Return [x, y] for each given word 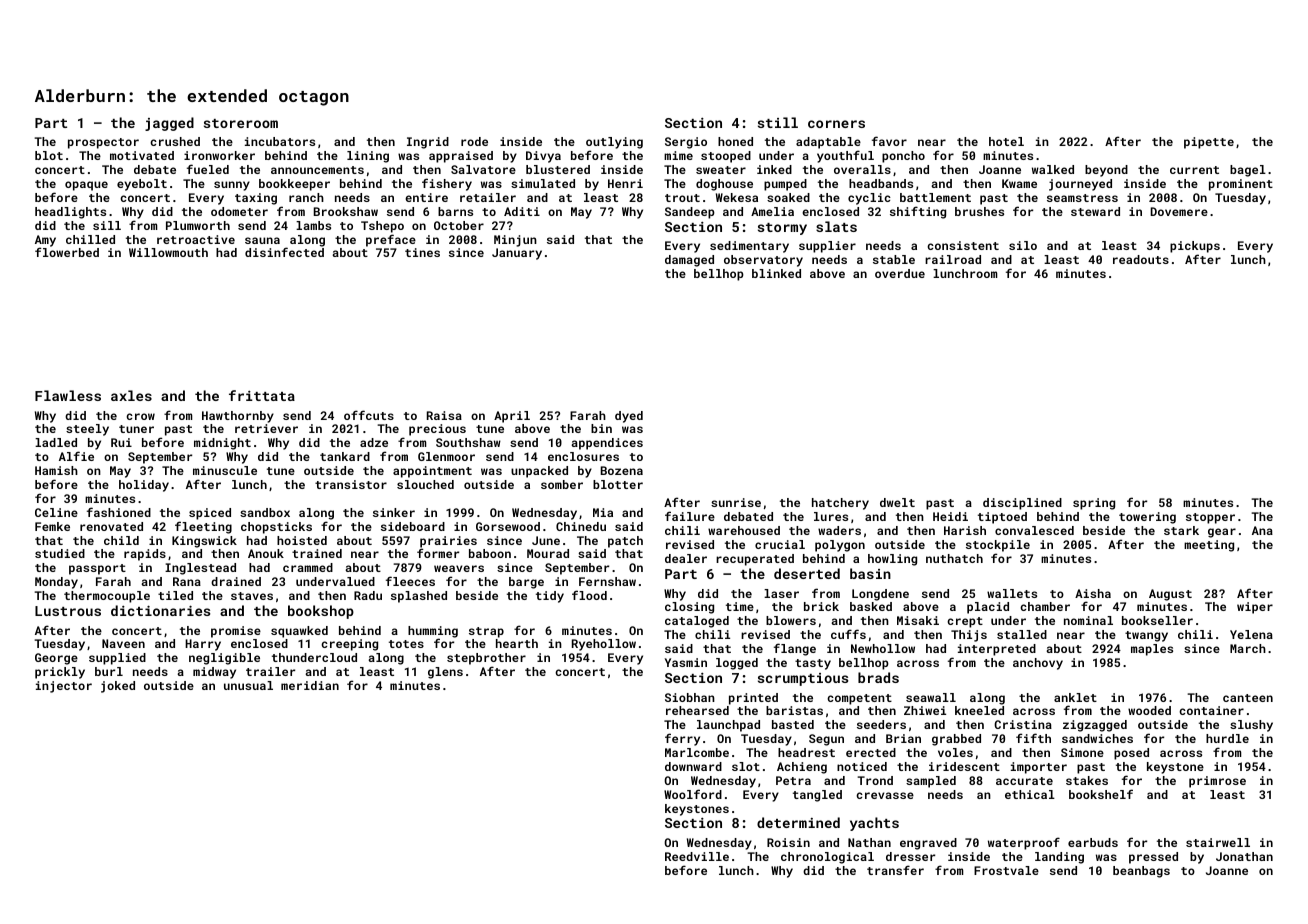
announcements [317, 170]
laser [781, 593]
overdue [900, 273]
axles [131, 395]
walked [1053, 169]
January [517, 254]
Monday [56, 583]
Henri [625, 183]
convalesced [1034, 530]
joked [118, 687]
